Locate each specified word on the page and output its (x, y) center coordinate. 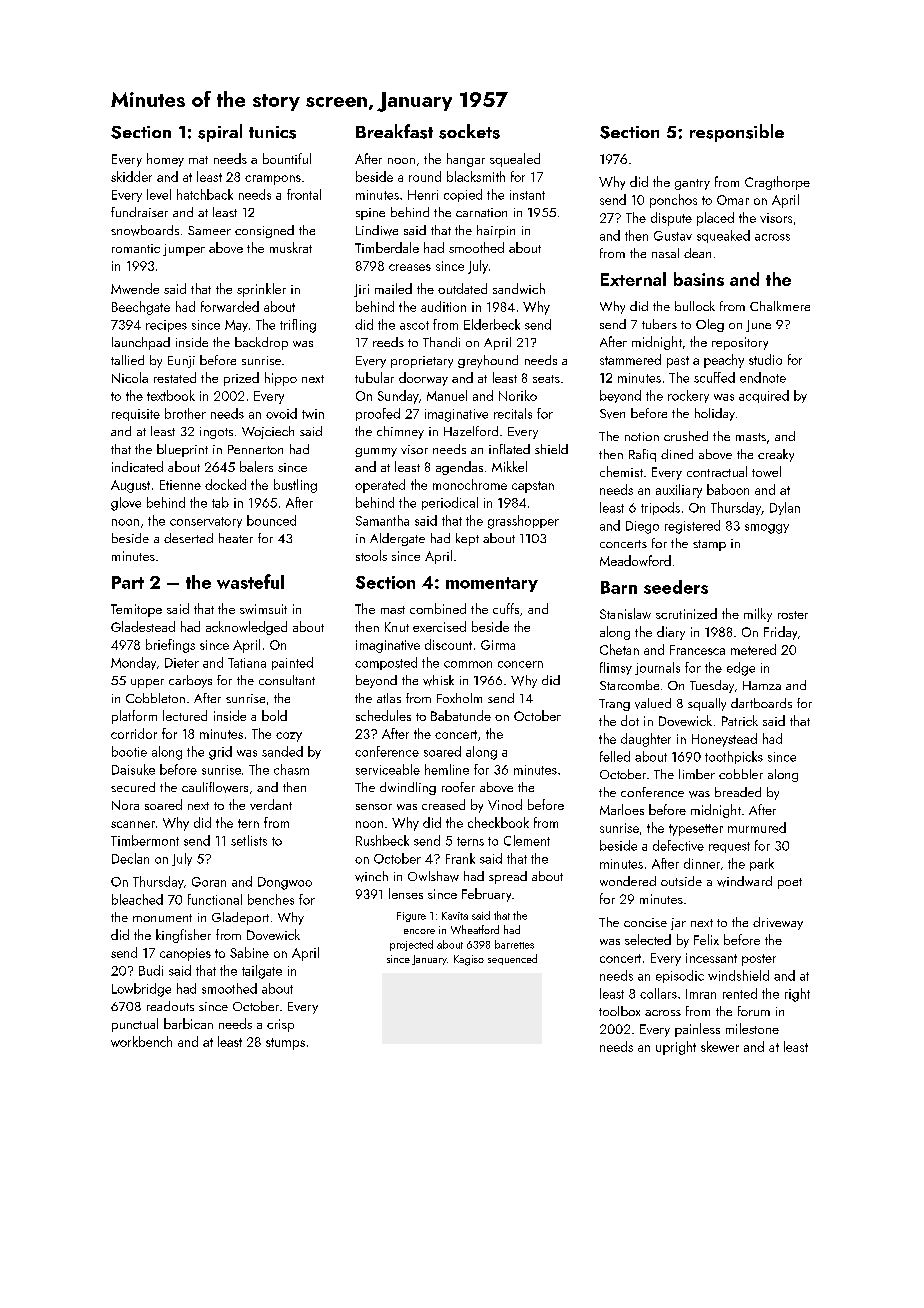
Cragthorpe (777, 183)
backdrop (261, 343)
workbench (141, 1041)
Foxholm (459, 698)
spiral (220, 133)
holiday (715, 414)
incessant (711, 958)
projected (411, 945)
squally (707, 704)
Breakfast (394, 131)
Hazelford (471, 431)
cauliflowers (215, 787)
